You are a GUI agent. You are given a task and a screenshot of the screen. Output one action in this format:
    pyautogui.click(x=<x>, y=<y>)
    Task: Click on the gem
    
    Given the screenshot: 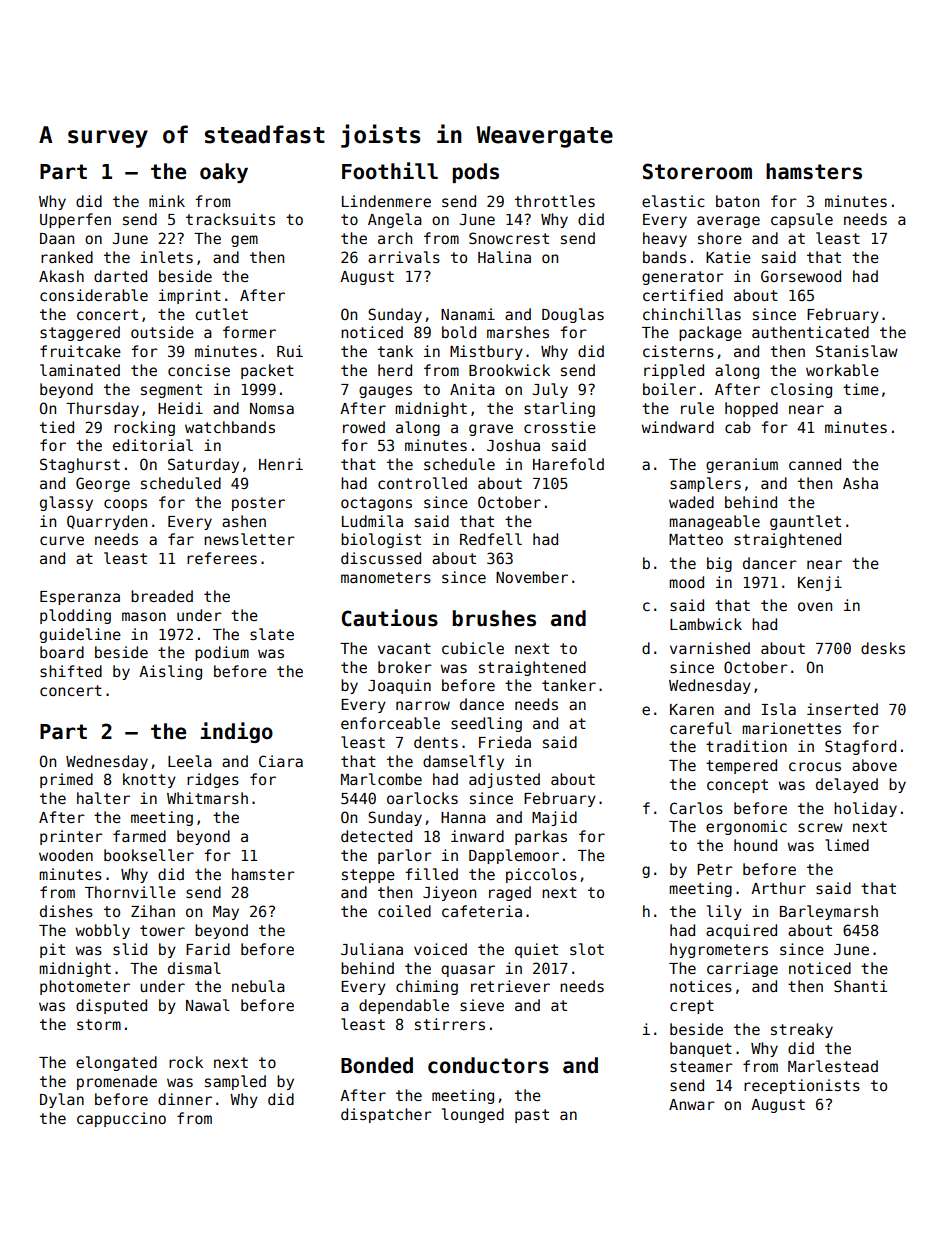 What is the action you would take?
    pyautogui.click(x=244, y=241)
